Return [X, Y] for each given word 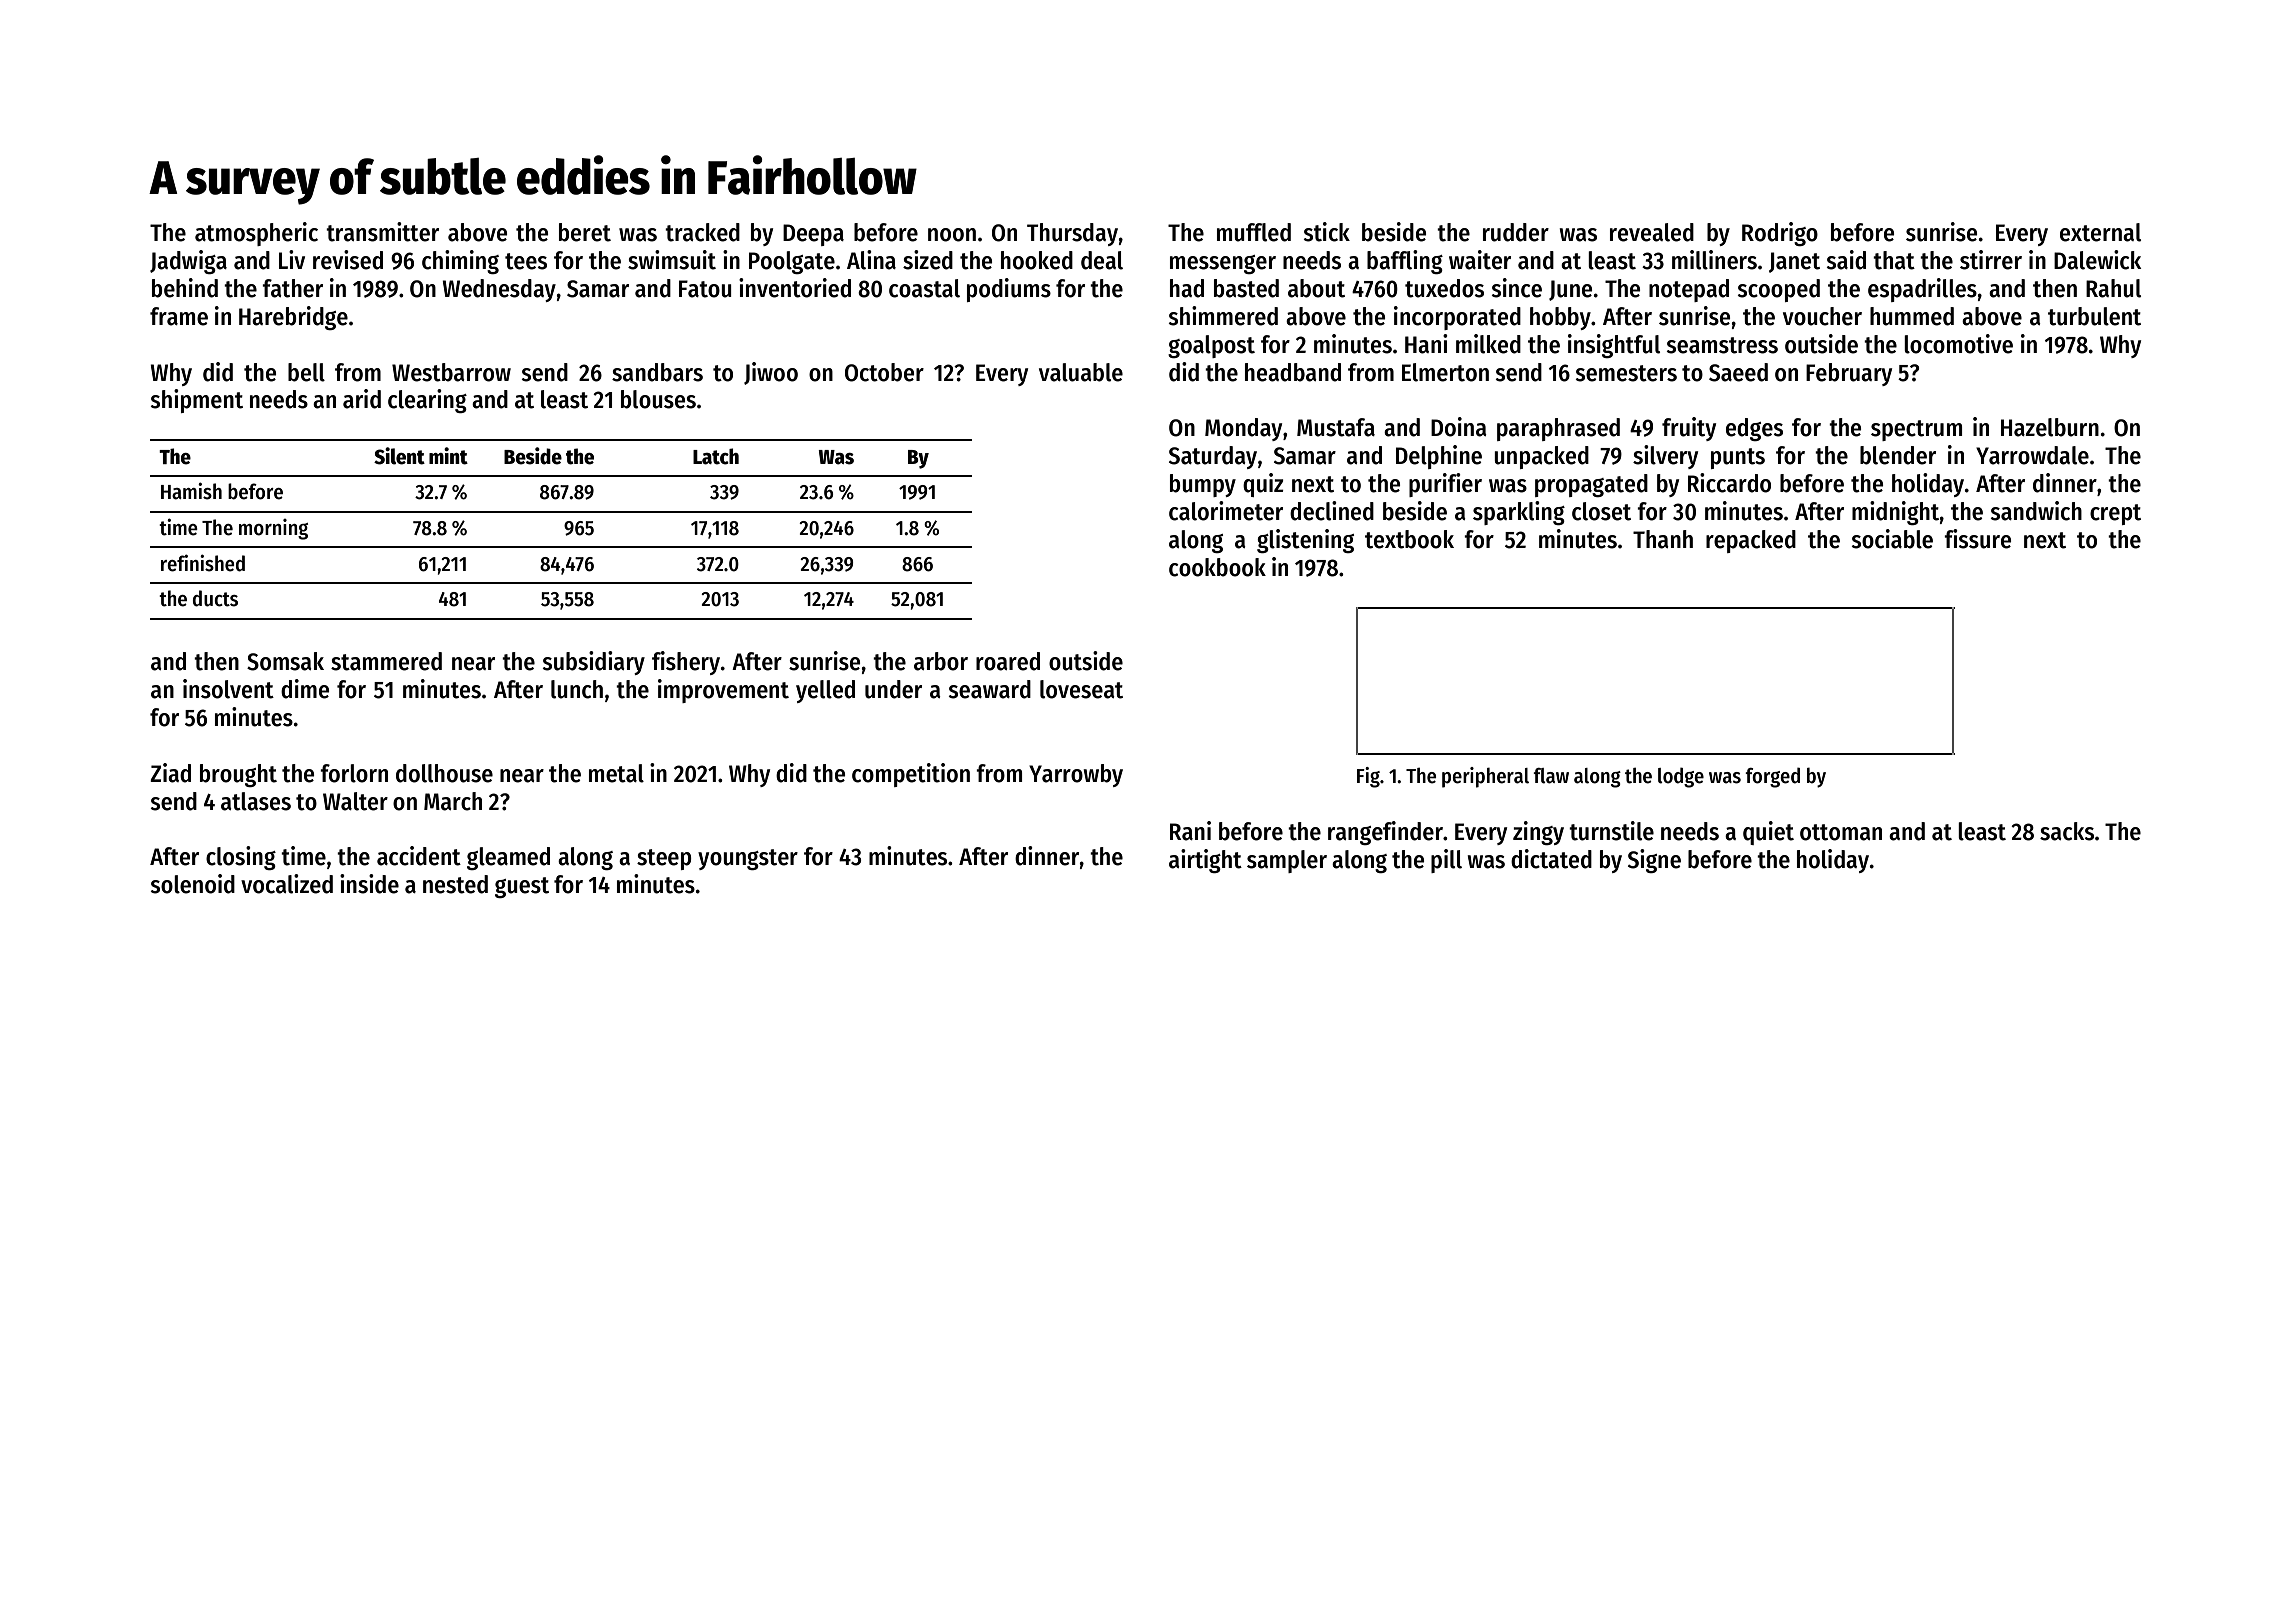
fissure [1977, 539]
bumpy [1203, 485]
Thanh [1663, 539]
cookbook [1217, 567]
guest [522, 887]
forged [1772, 777]
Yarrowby [1076, 775]
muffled [1254, 232]
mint [448, 456]
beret [585, 232]
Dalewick [2097, 260]
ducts [215, 598]
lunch [577, 689]
